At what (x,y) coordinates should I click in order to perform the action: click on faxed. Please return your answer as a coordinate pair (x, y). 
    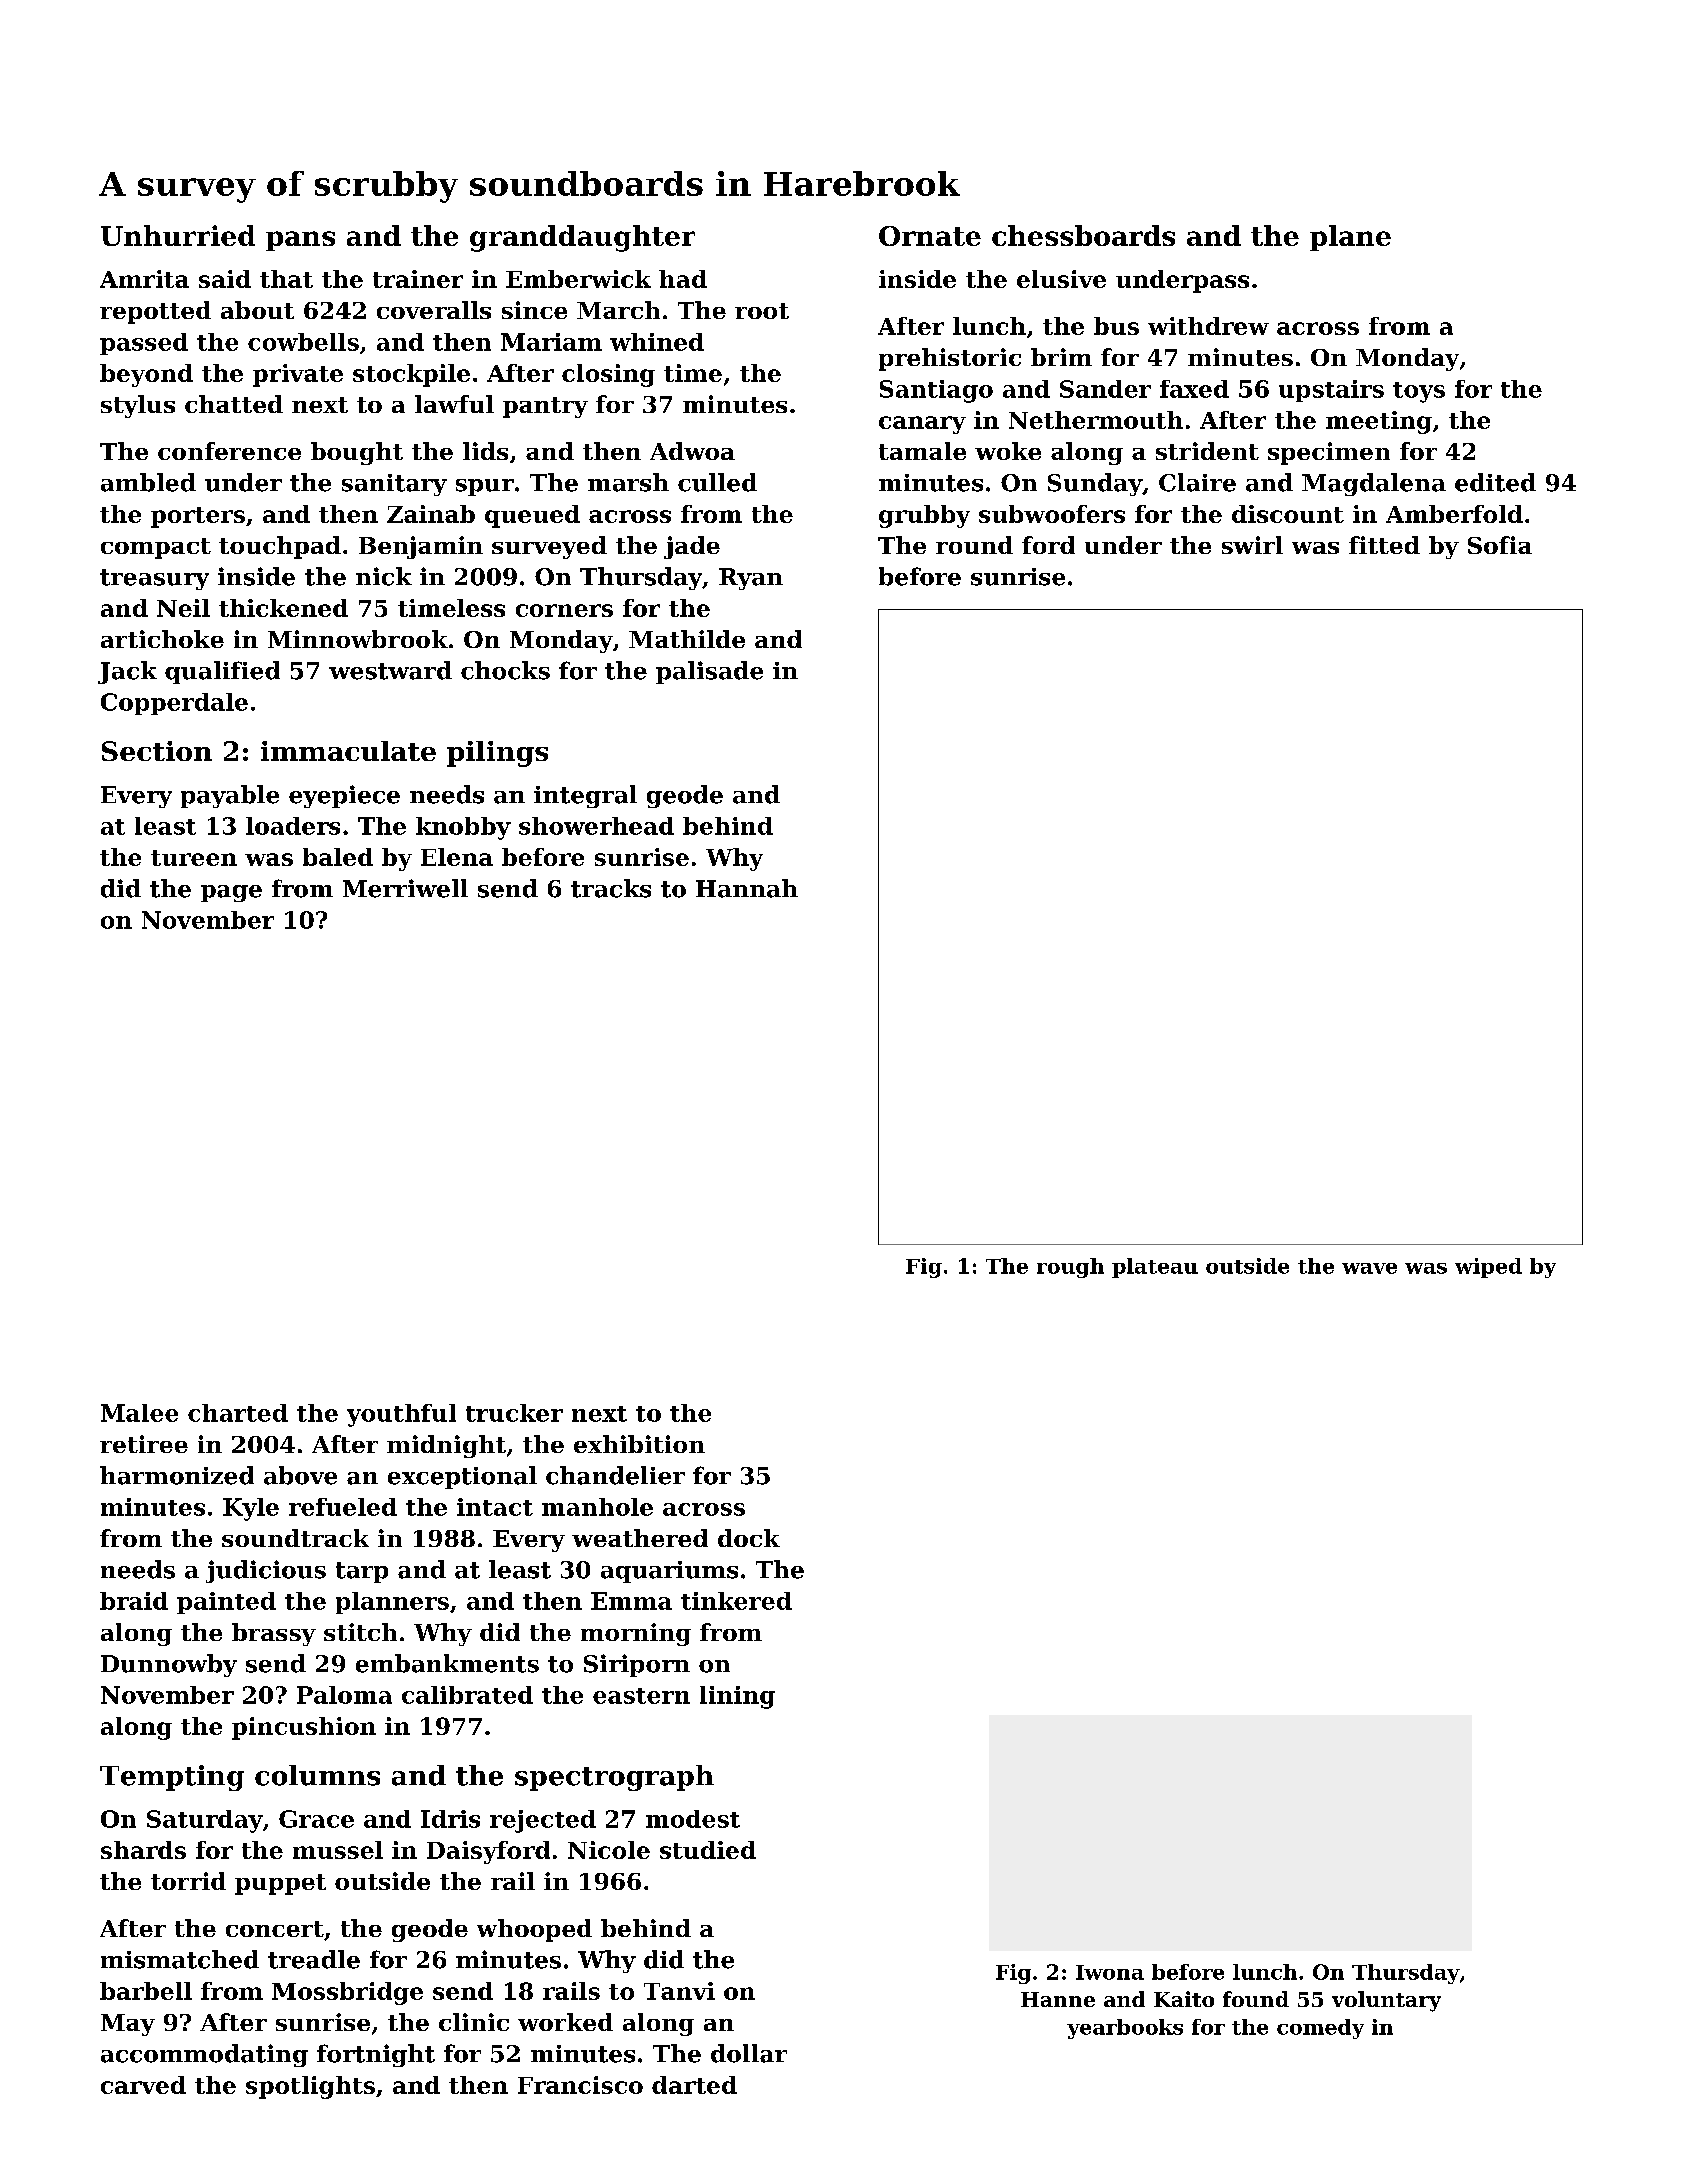
    Looking at the image, I should click on (1194, 389).
